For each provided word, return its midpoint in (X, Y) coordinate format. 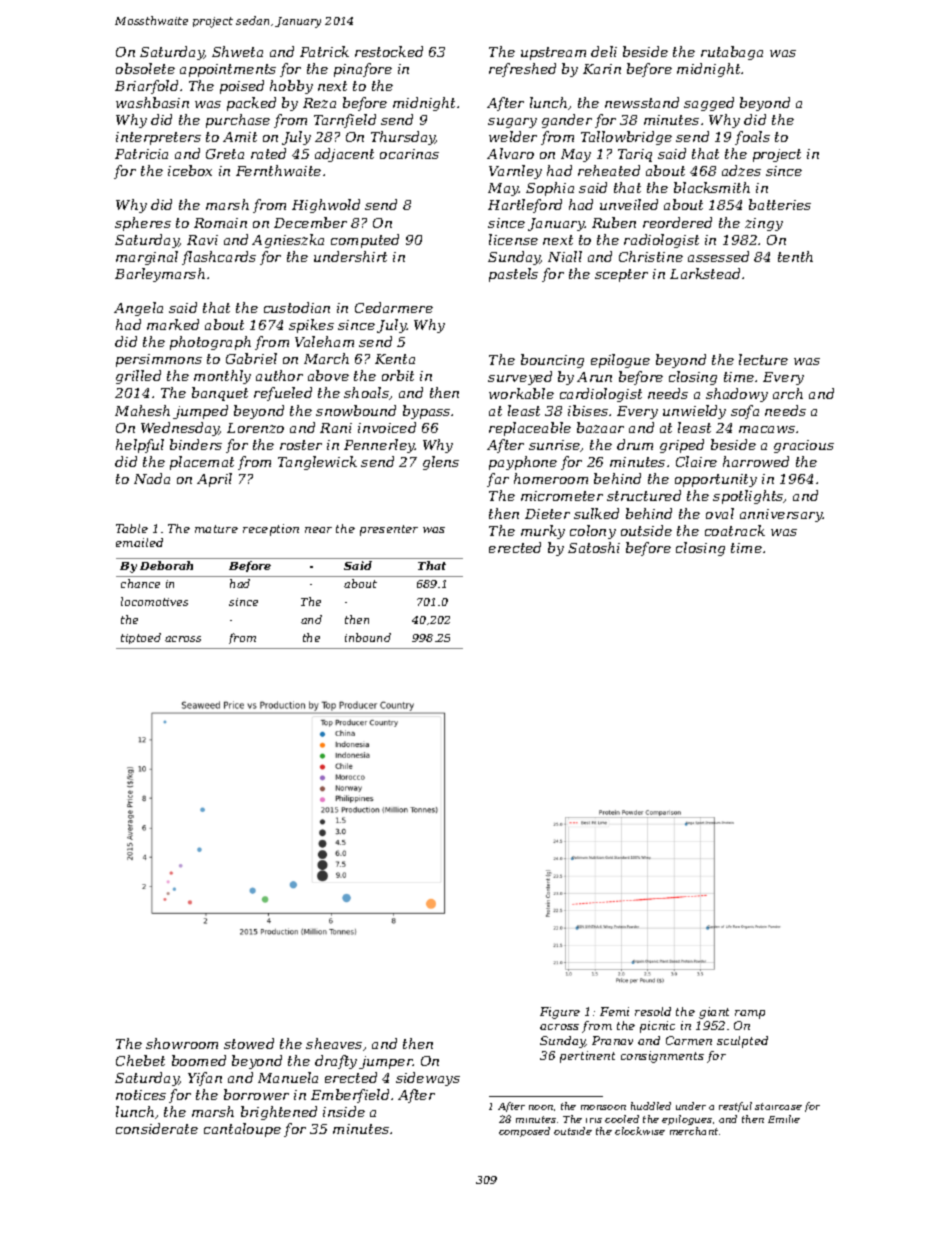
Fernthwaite (278, 170)
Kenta (395, 359)
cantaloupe (242, 1130)
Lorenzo (255, 428)
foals (752, 138)
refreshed (522, 70)
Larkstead (705, 273)
